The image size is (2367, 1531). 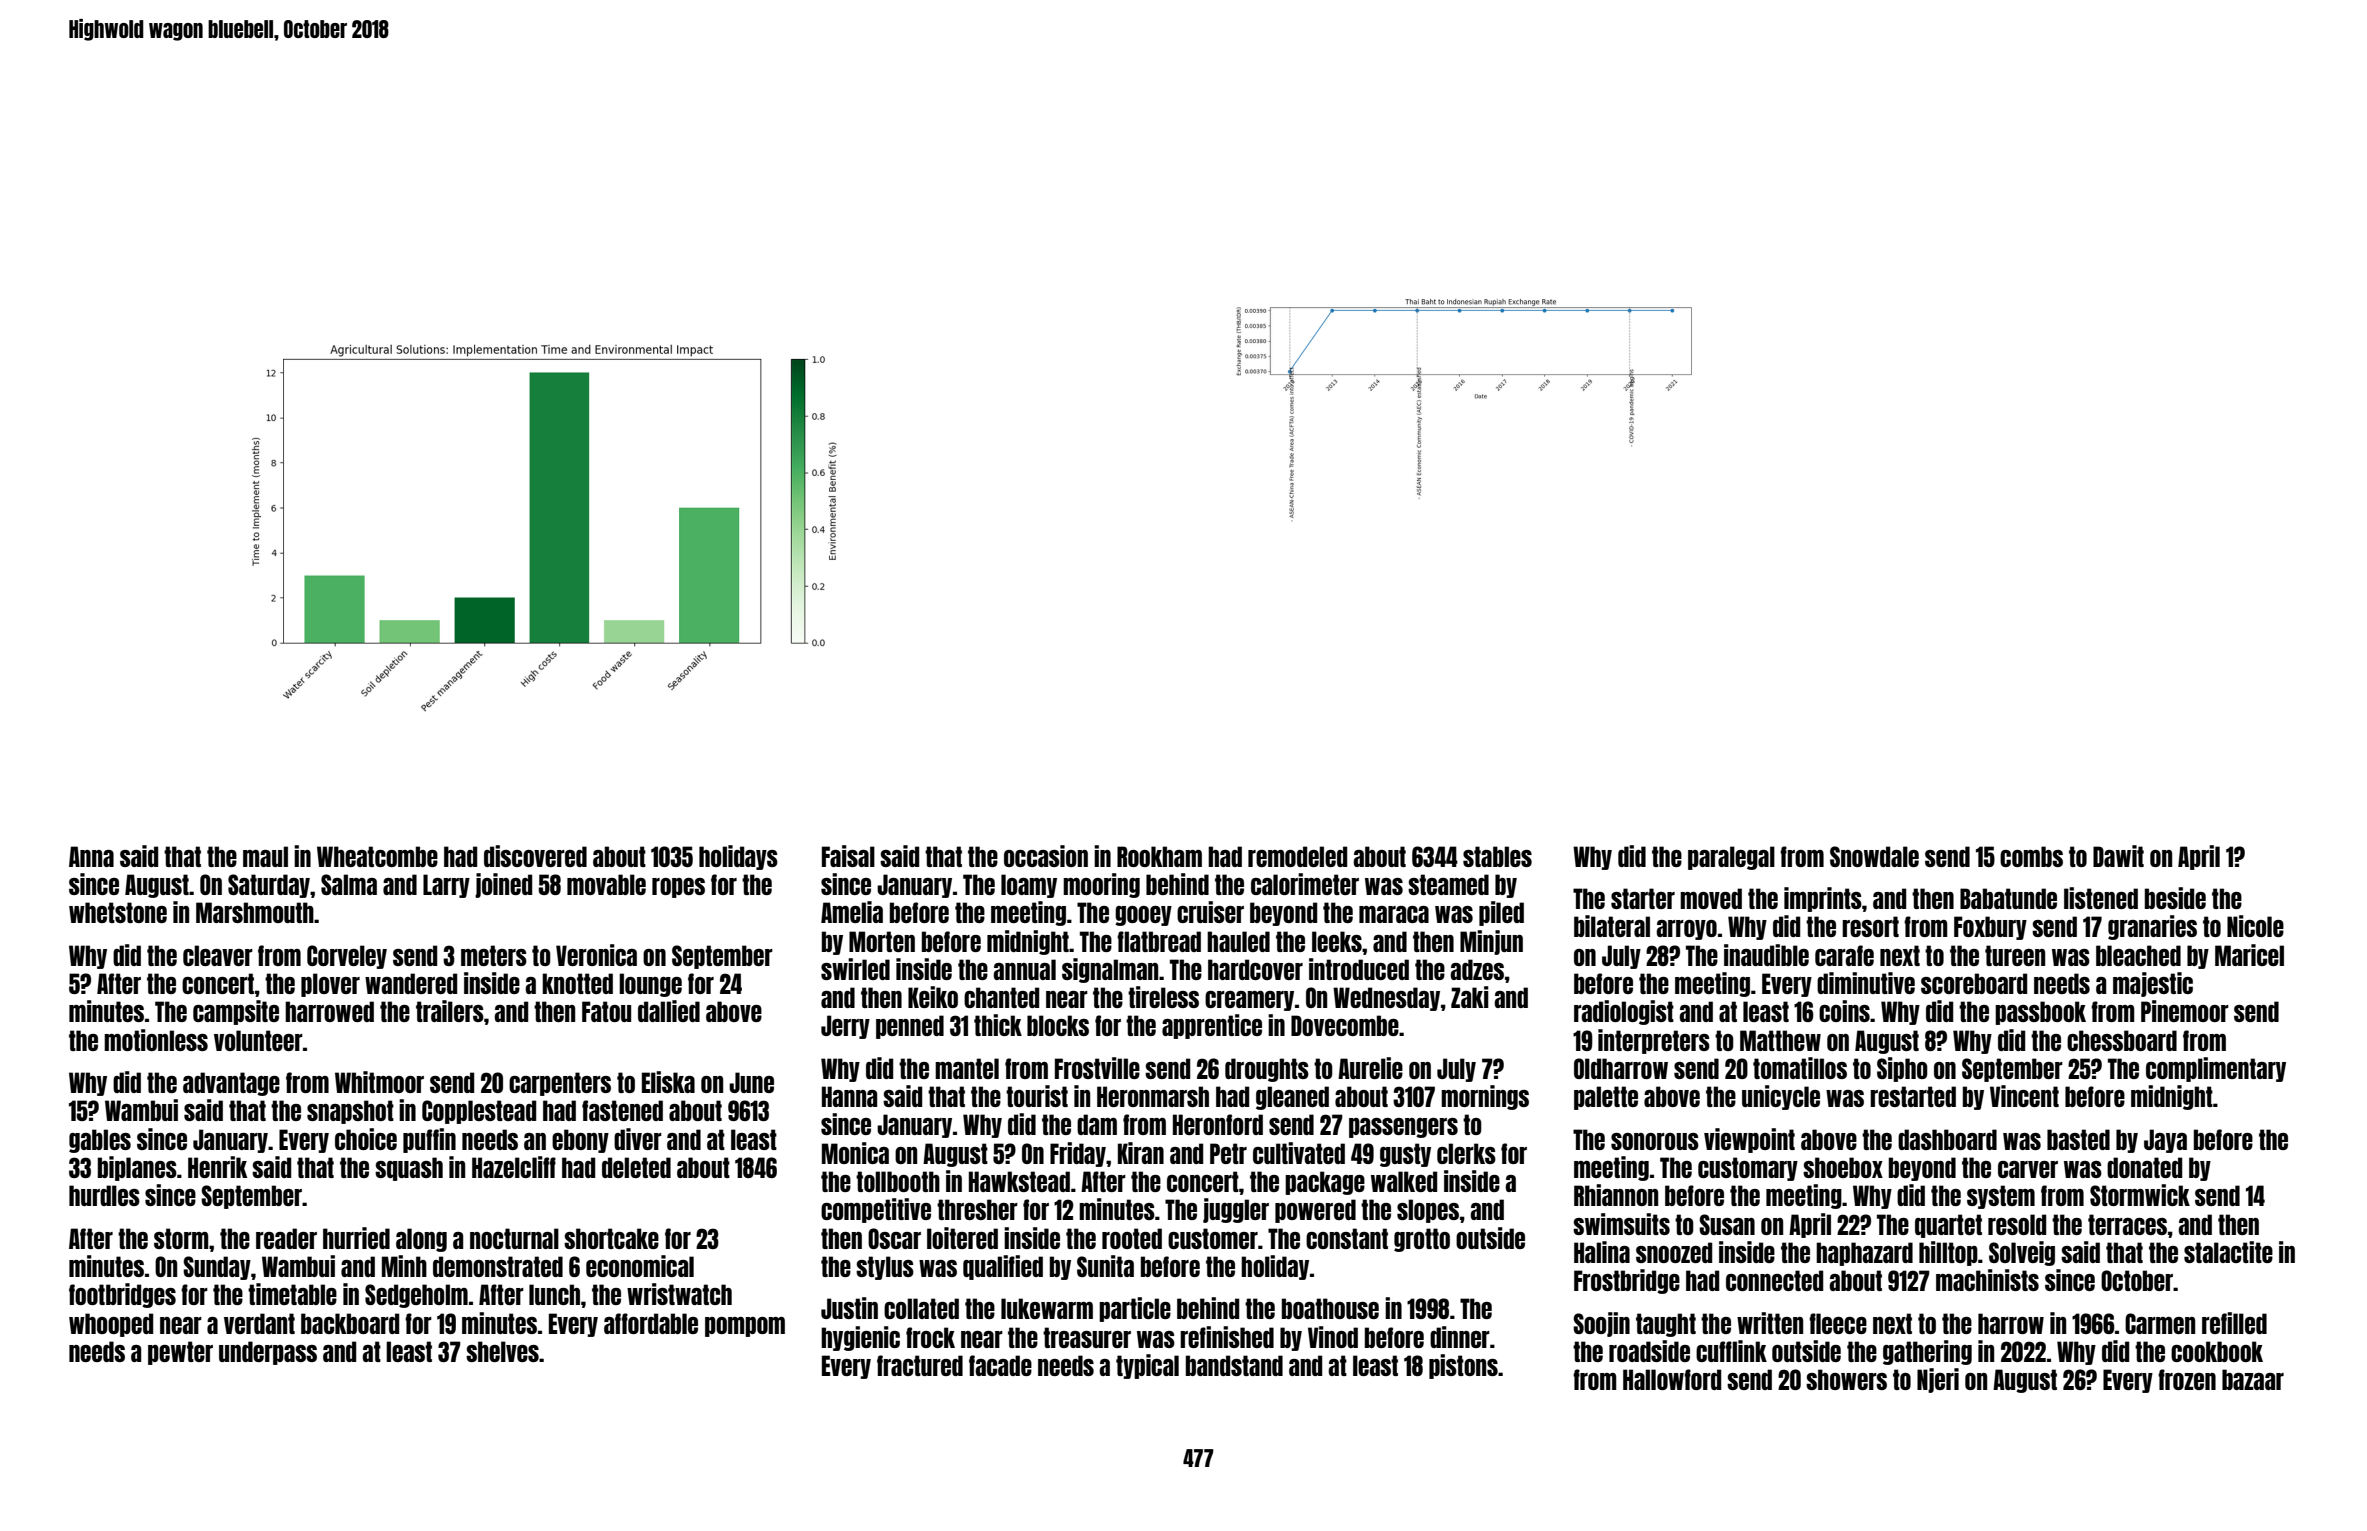 I want to click on Monica, so click(x=855, y=1153).
